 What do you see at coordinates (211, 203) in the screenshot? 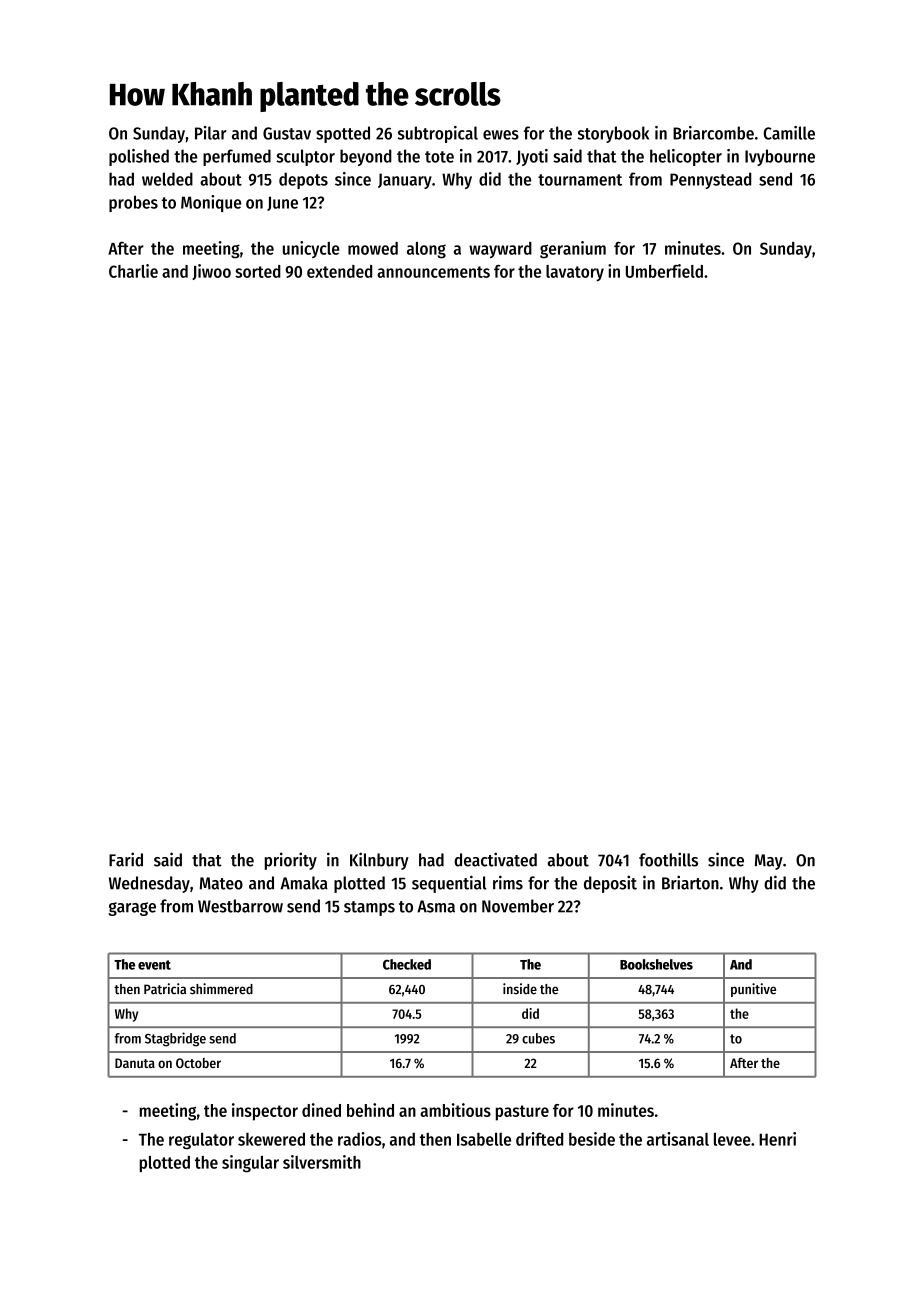
I see `Monique` at bounding box center [211, 203].
